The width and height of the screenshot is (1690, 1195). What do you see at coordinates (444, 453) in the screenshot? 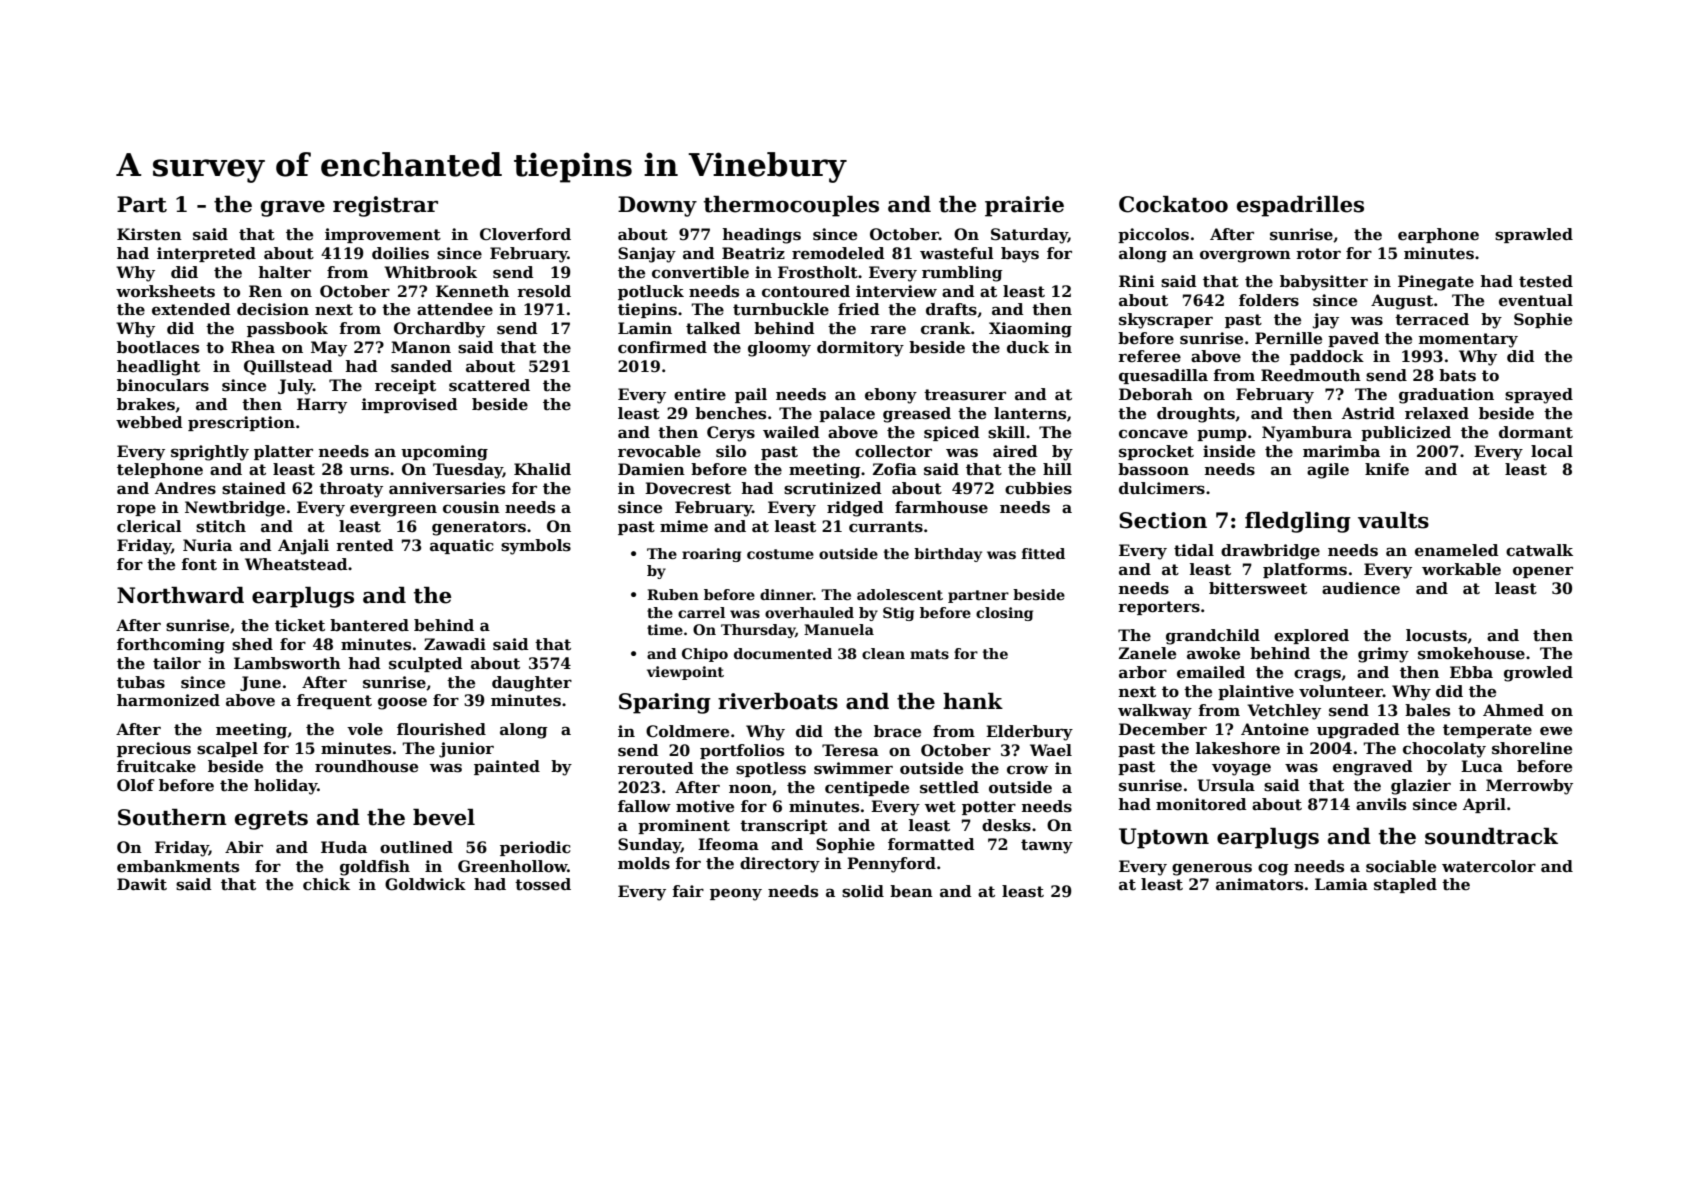
I see `upcoming` at bounding box center [444, 453].
